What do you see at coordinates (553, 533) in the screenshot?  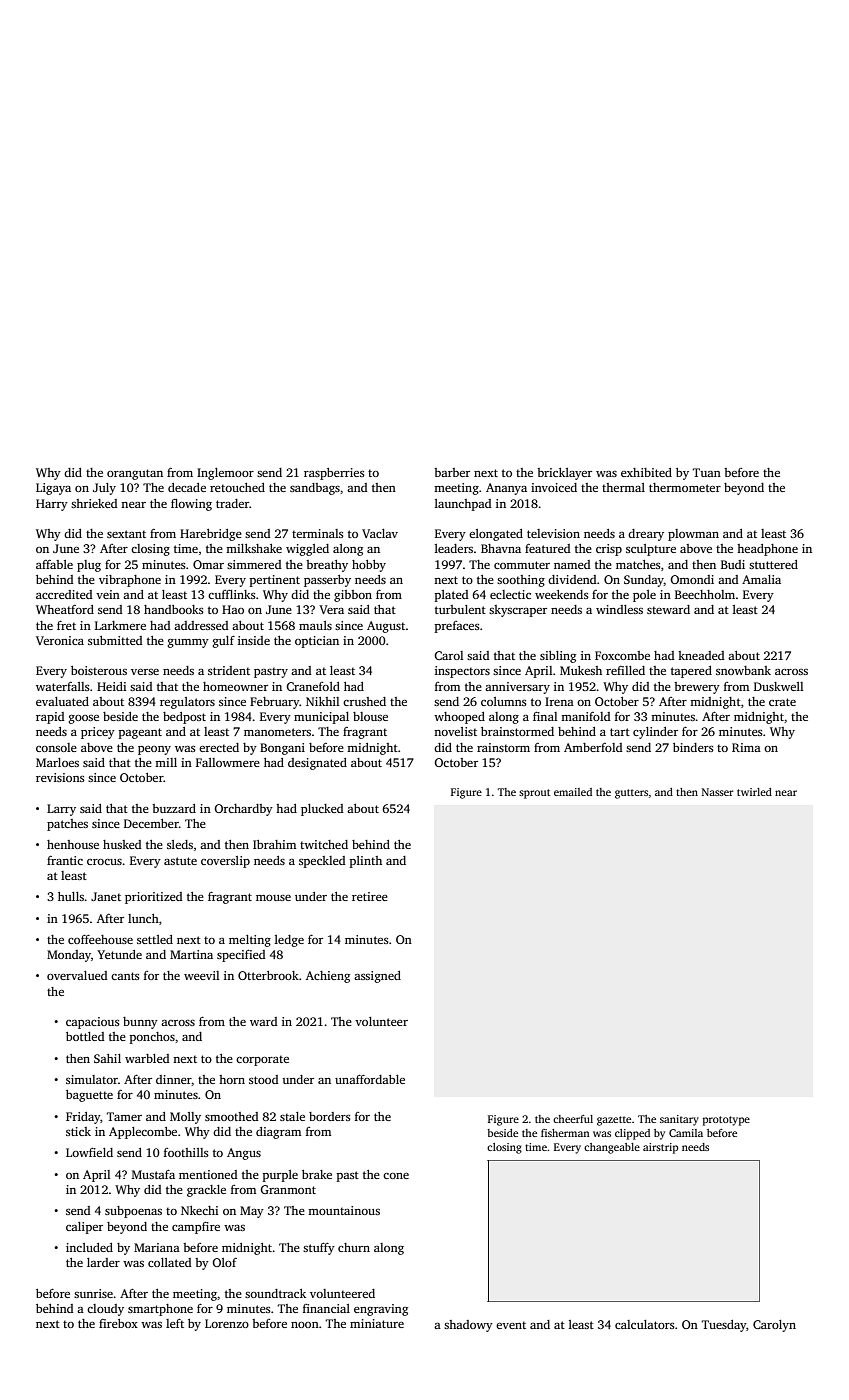 I see `television` at bounding box center [553, 533].
